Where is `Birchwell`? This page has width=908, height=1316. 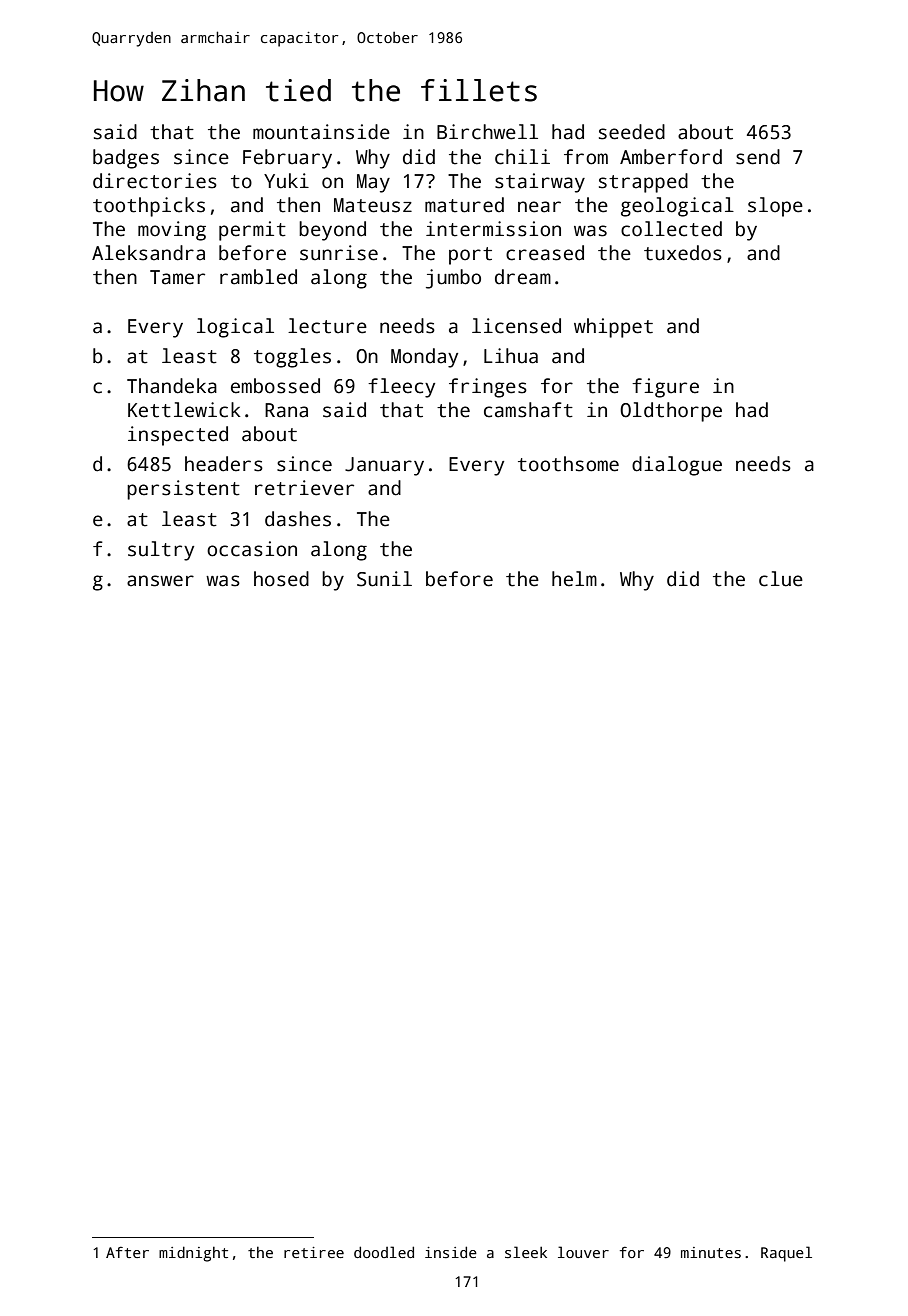 Birchwell is located at coordinates (487, 132).
